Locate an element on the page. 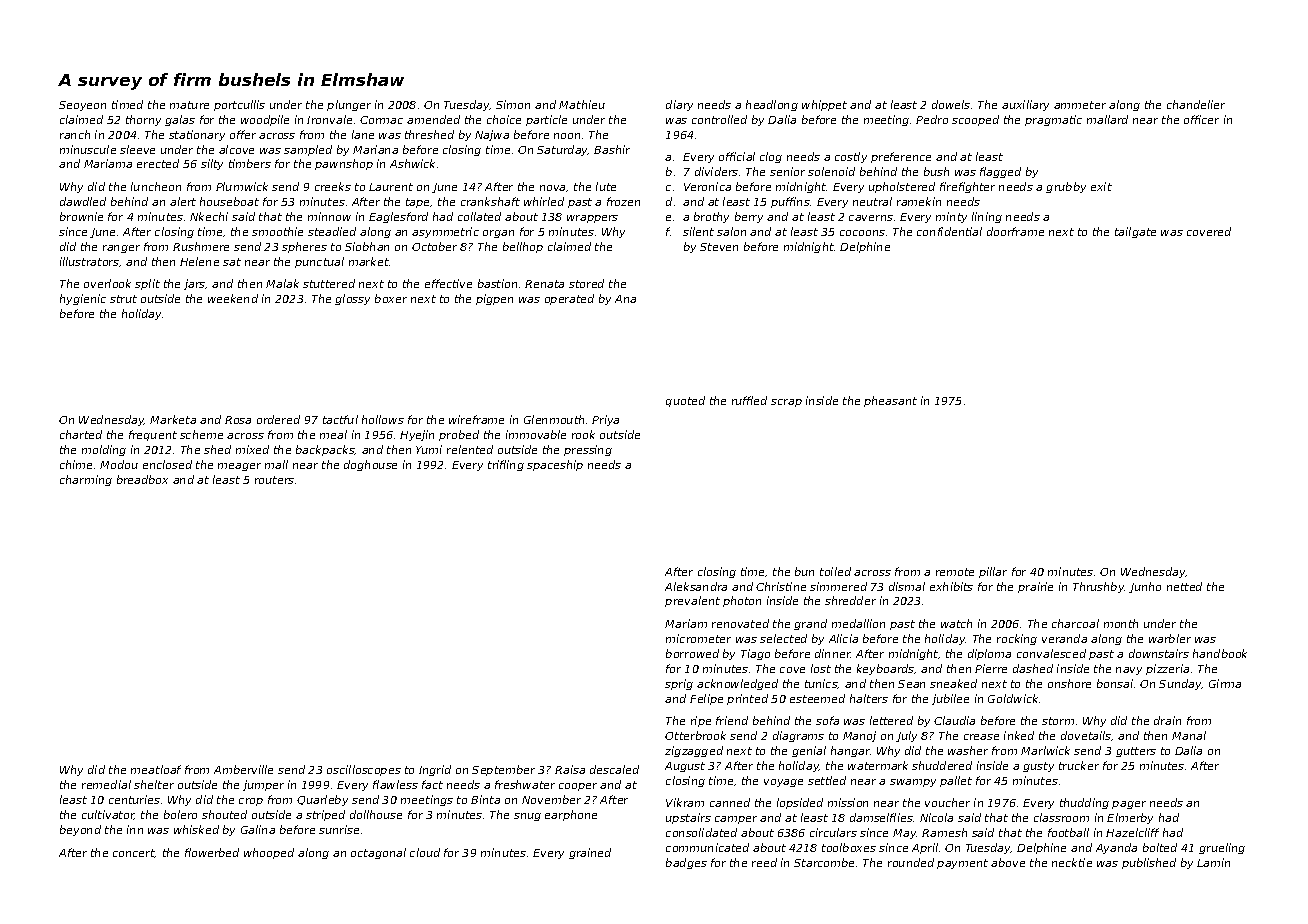  handbook is located at coordinates (1220, 653).
